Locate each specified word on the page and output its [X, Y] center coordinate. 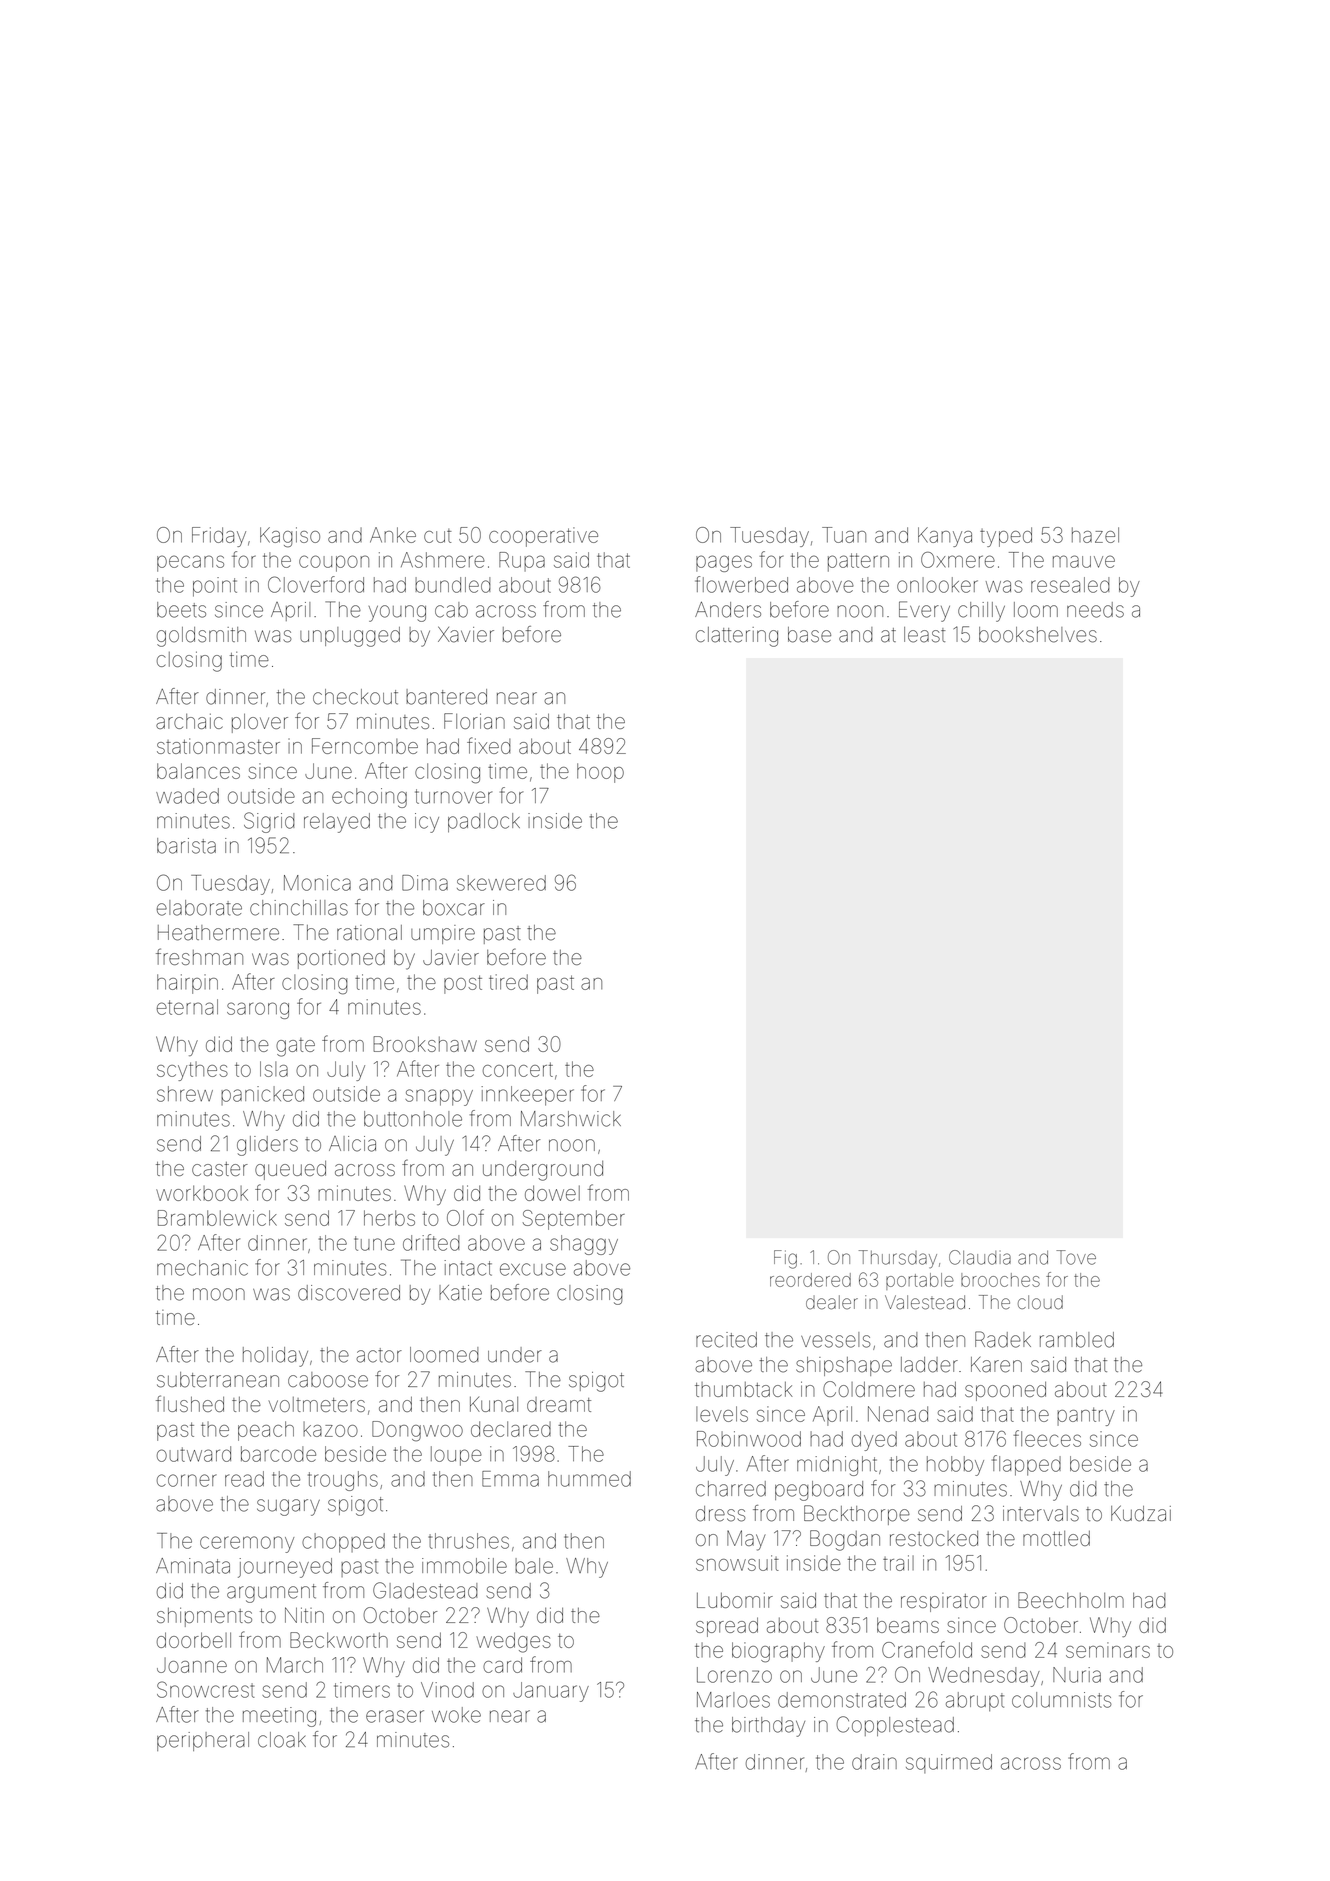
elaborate [199, 908]
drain [874, 1762]
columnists [1062, 1700]
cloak [282, 1740]
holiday [275, 1357]
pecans [190, 563]
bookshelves [1038, 635]
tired [508, 982]
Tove [1076, 1257]
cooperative [543, 537]
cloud [1040, 1302]
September [574, 1220]
